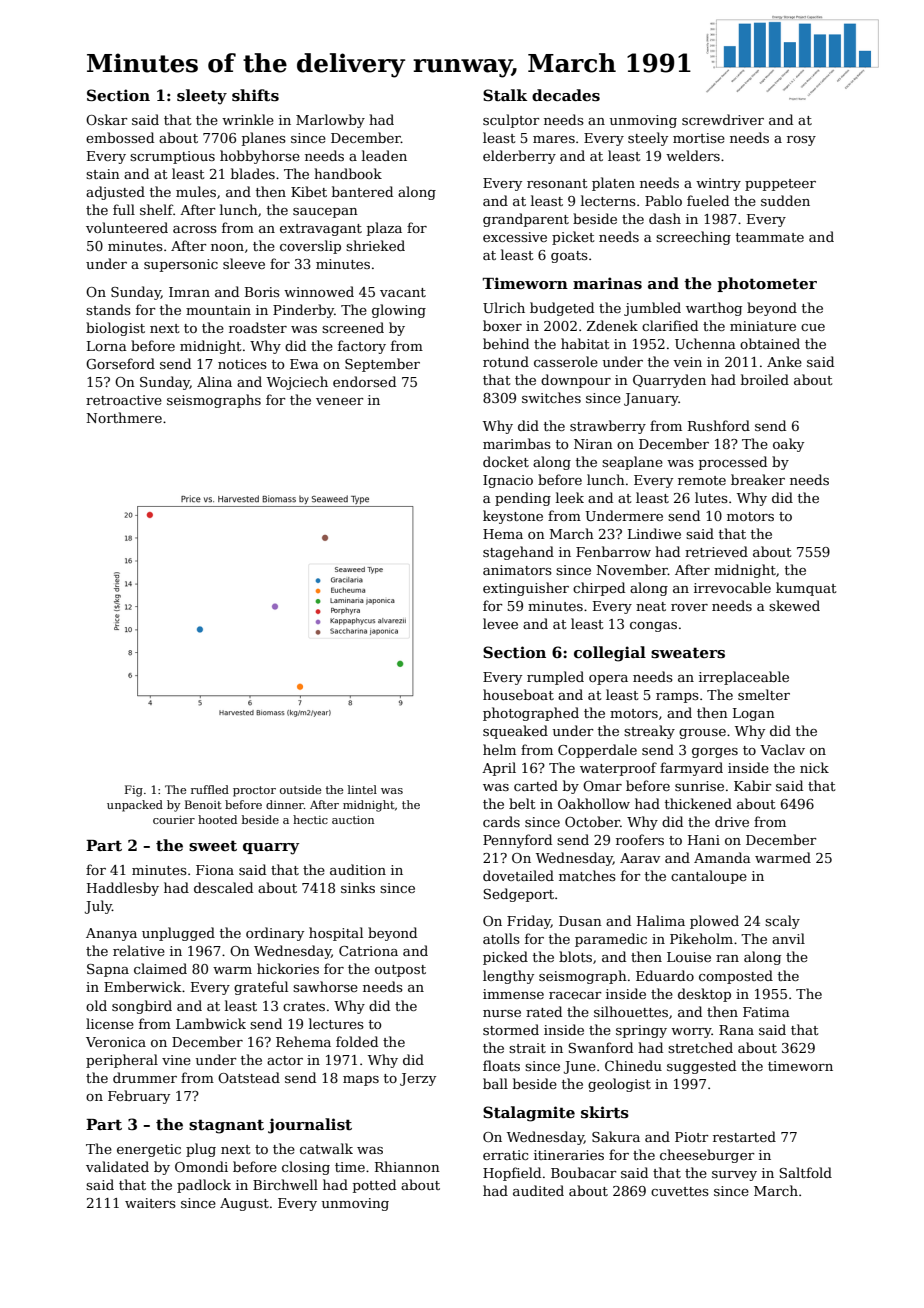 The height and width of the document is (1308, 924). I want to click on vein, so click(687, 362).
